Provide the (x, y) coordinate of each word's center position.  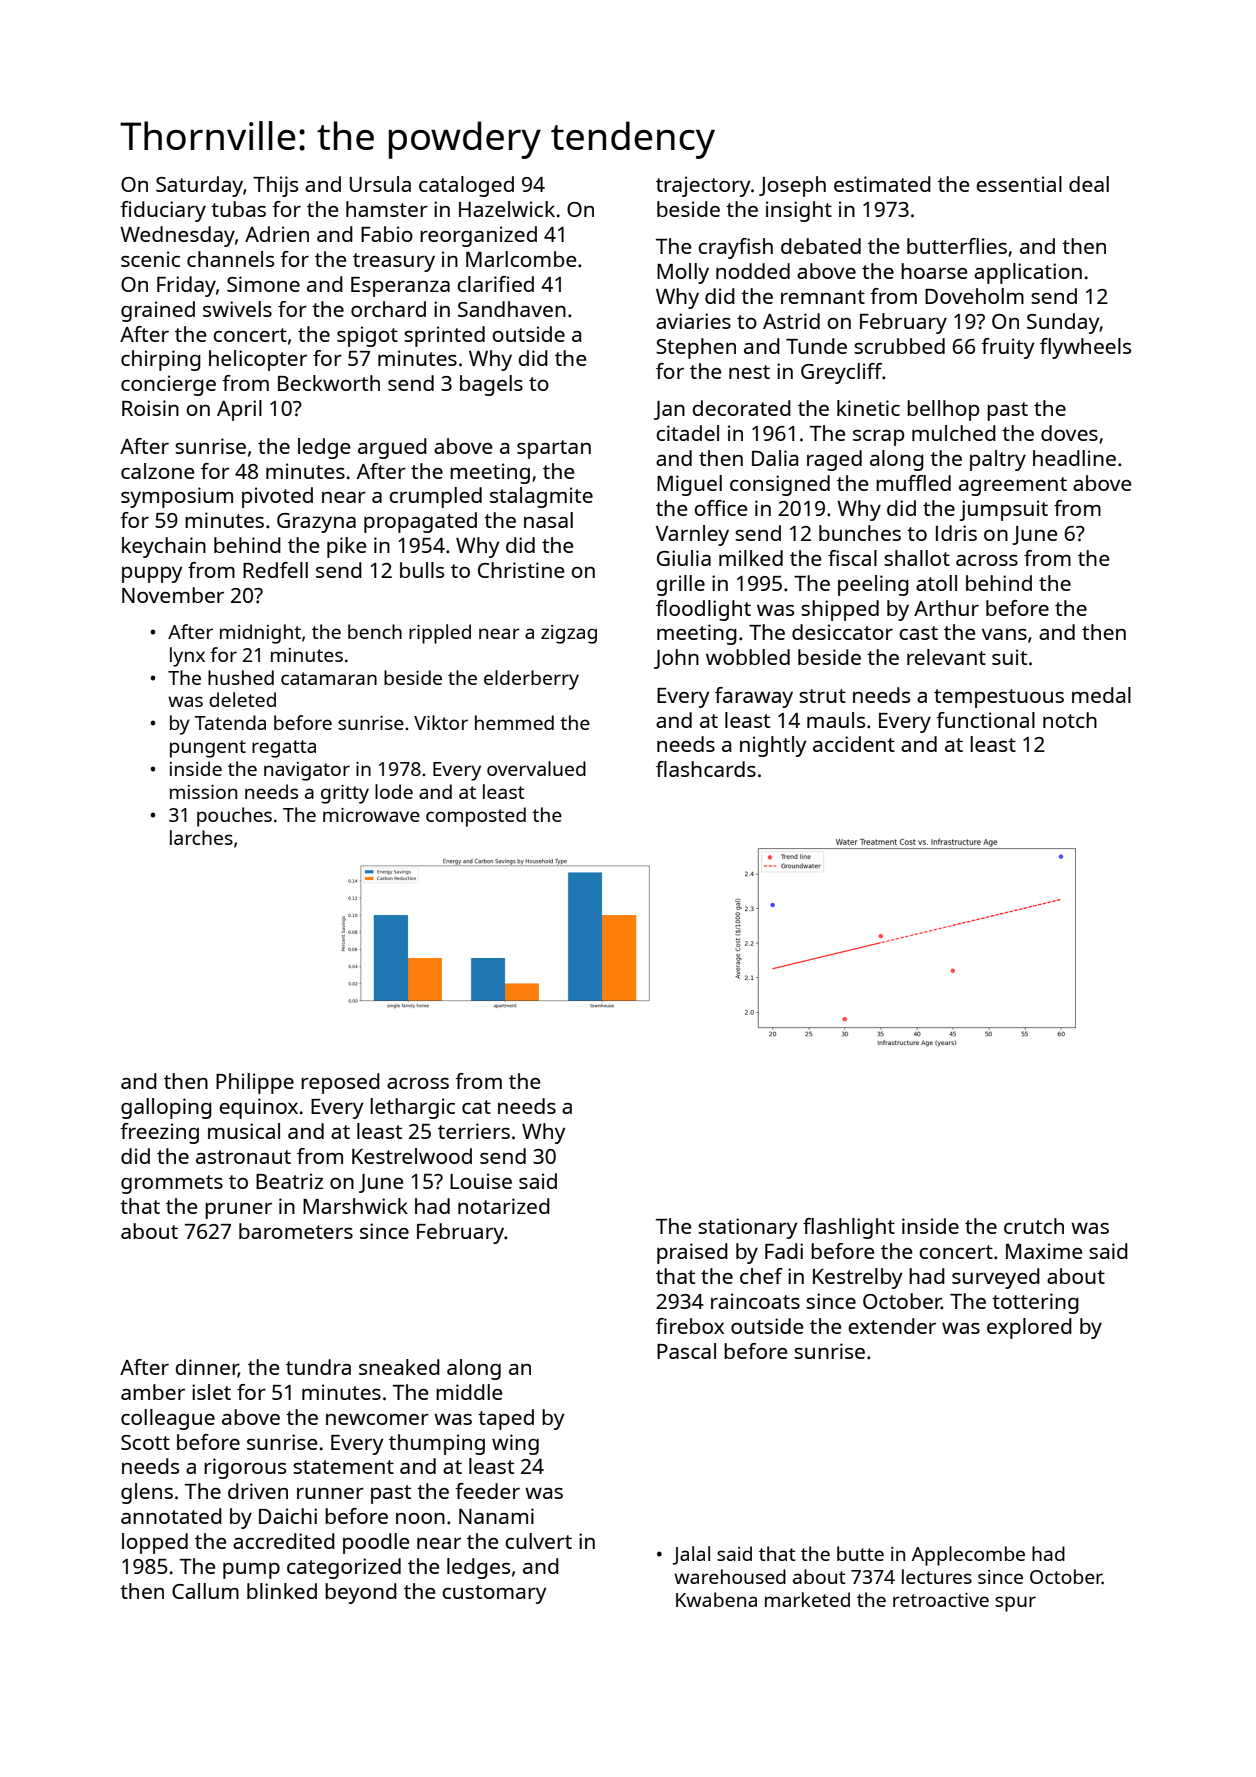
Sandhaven (512, 309)
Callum (205, 1591)
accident (854, 744)
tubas (238, 209)
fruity (1008, 348)
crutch (1034, 1226)
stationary (748, 1228)
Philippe (255, 1083)
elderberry (531, 680)
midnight (260, 634)
